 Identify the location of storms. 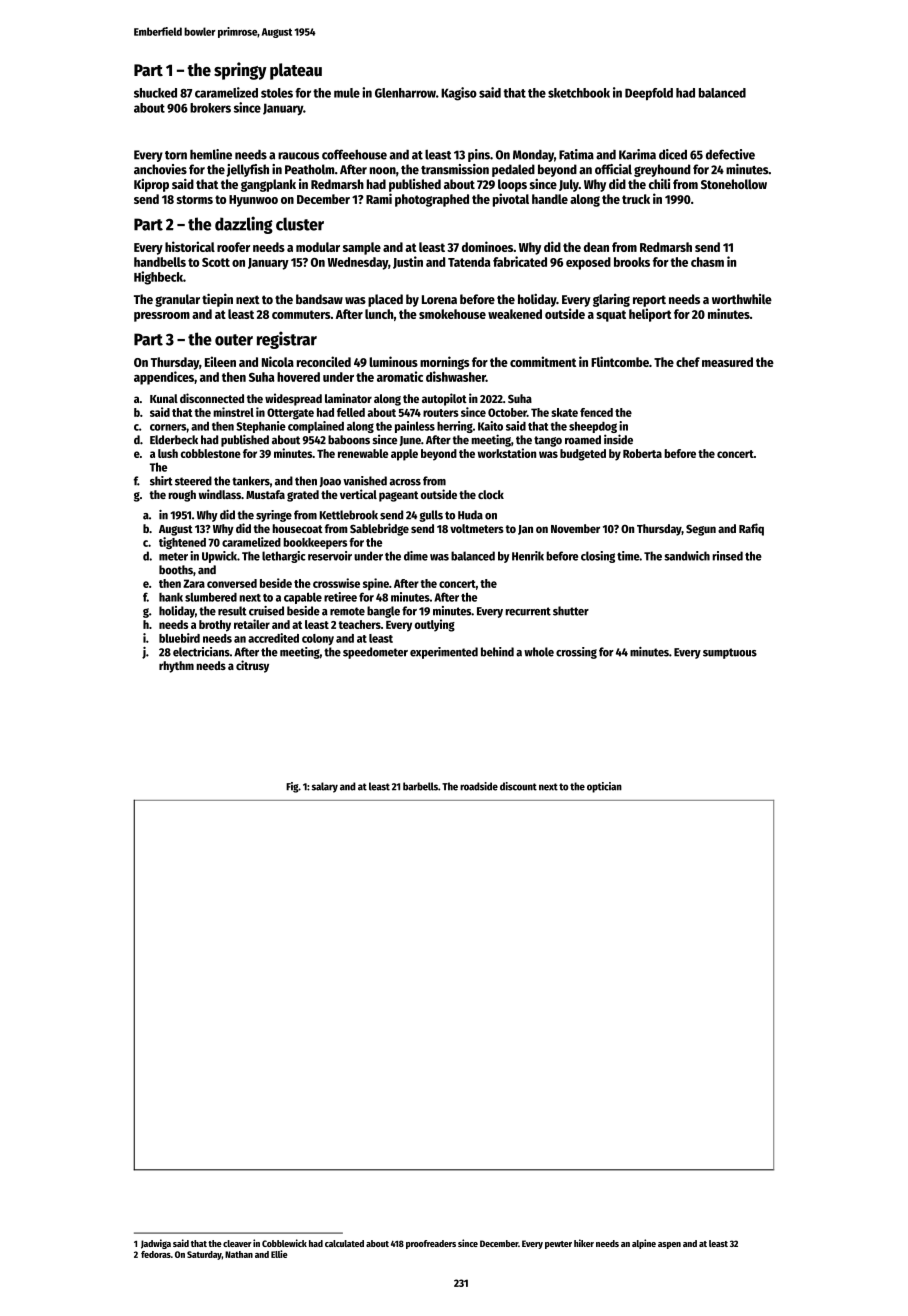
(195, 199).
